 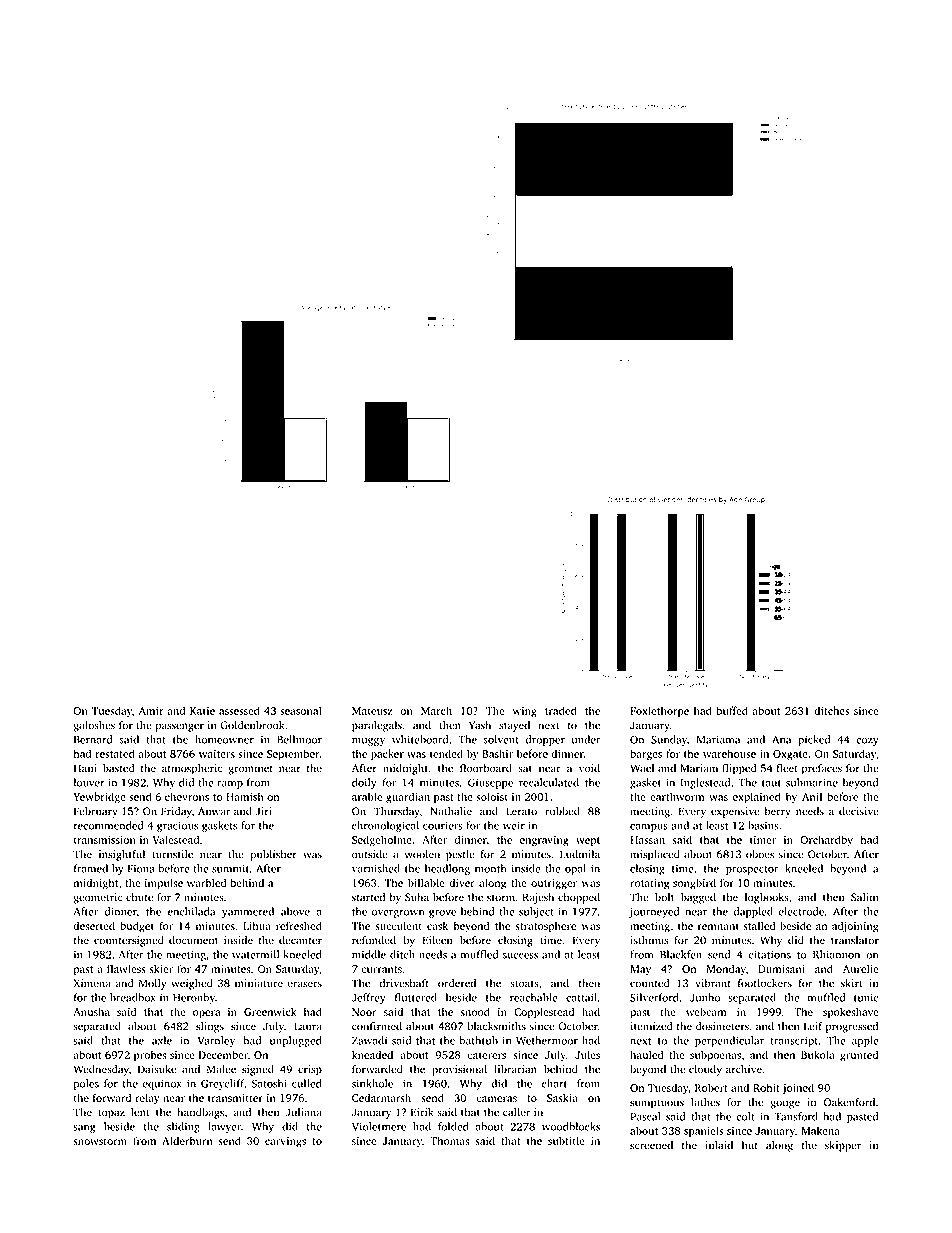 I want to click on poles, so click(x=86, y=1084).
